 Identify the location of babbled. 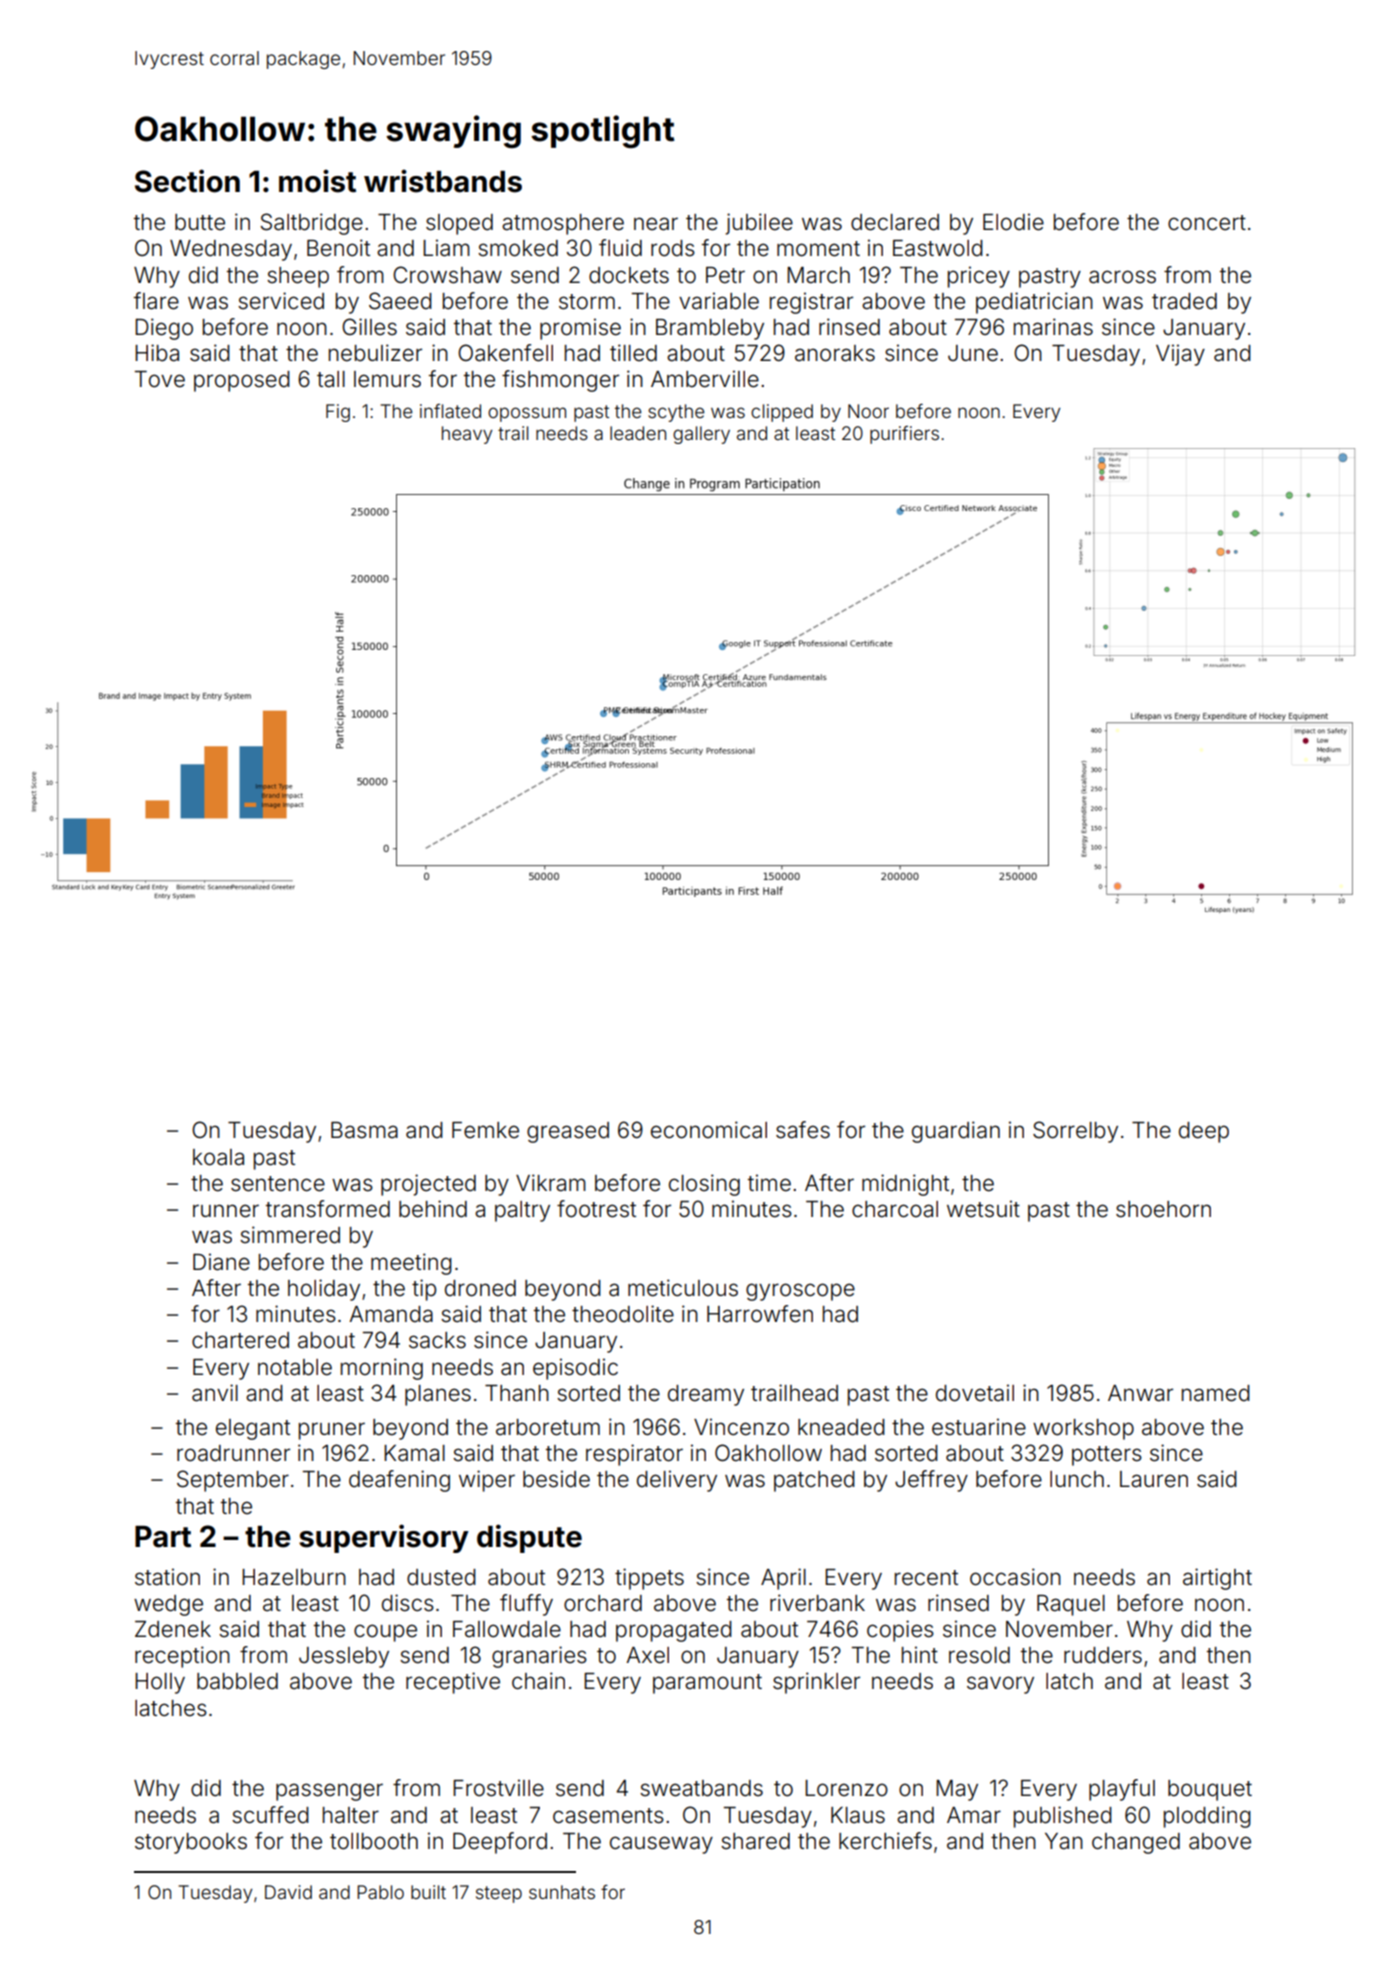
(237, 1681).
